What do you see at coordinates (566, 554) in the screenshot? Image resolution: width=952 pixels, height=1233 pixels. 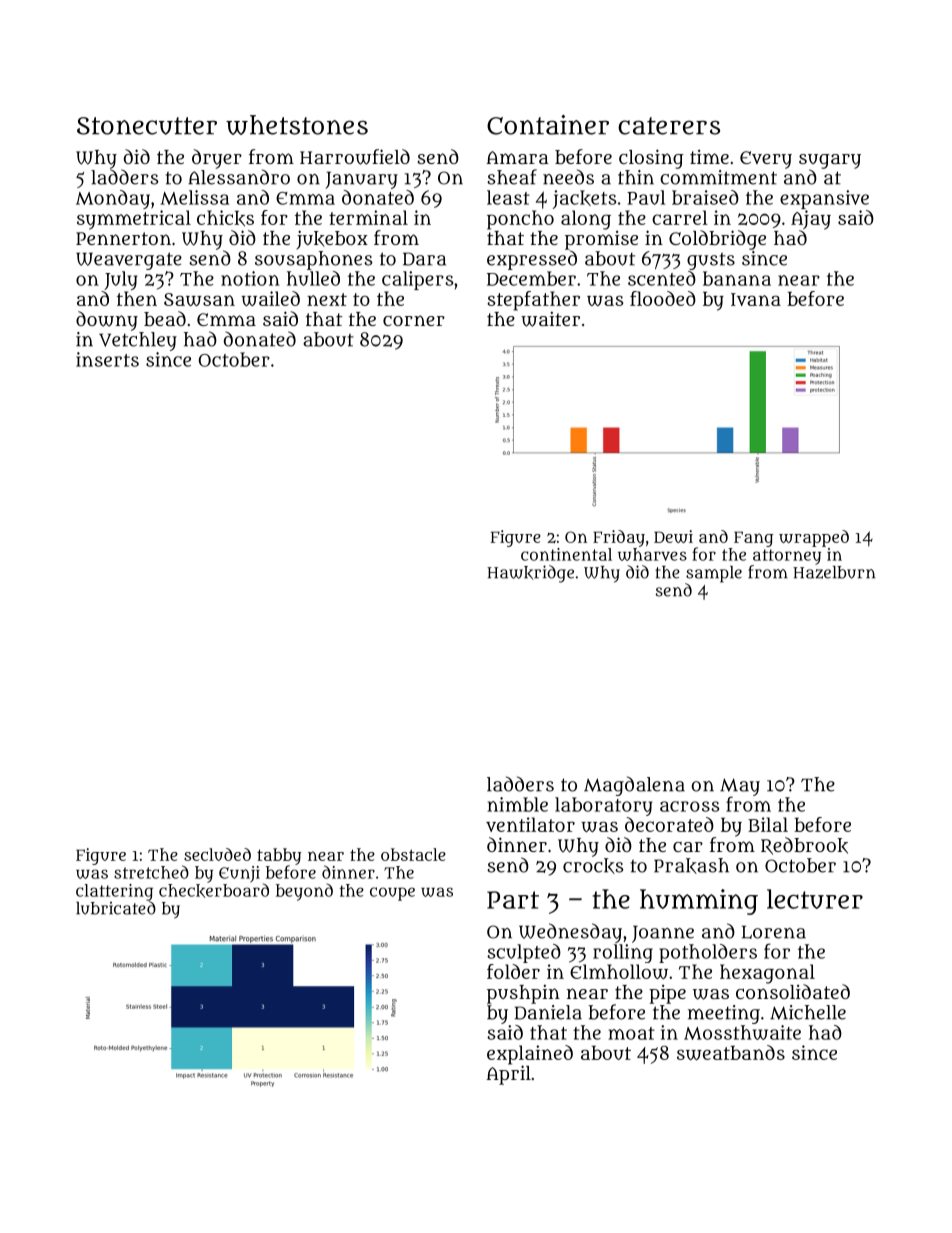 I see `continental` at bounding box center [566, 554].
